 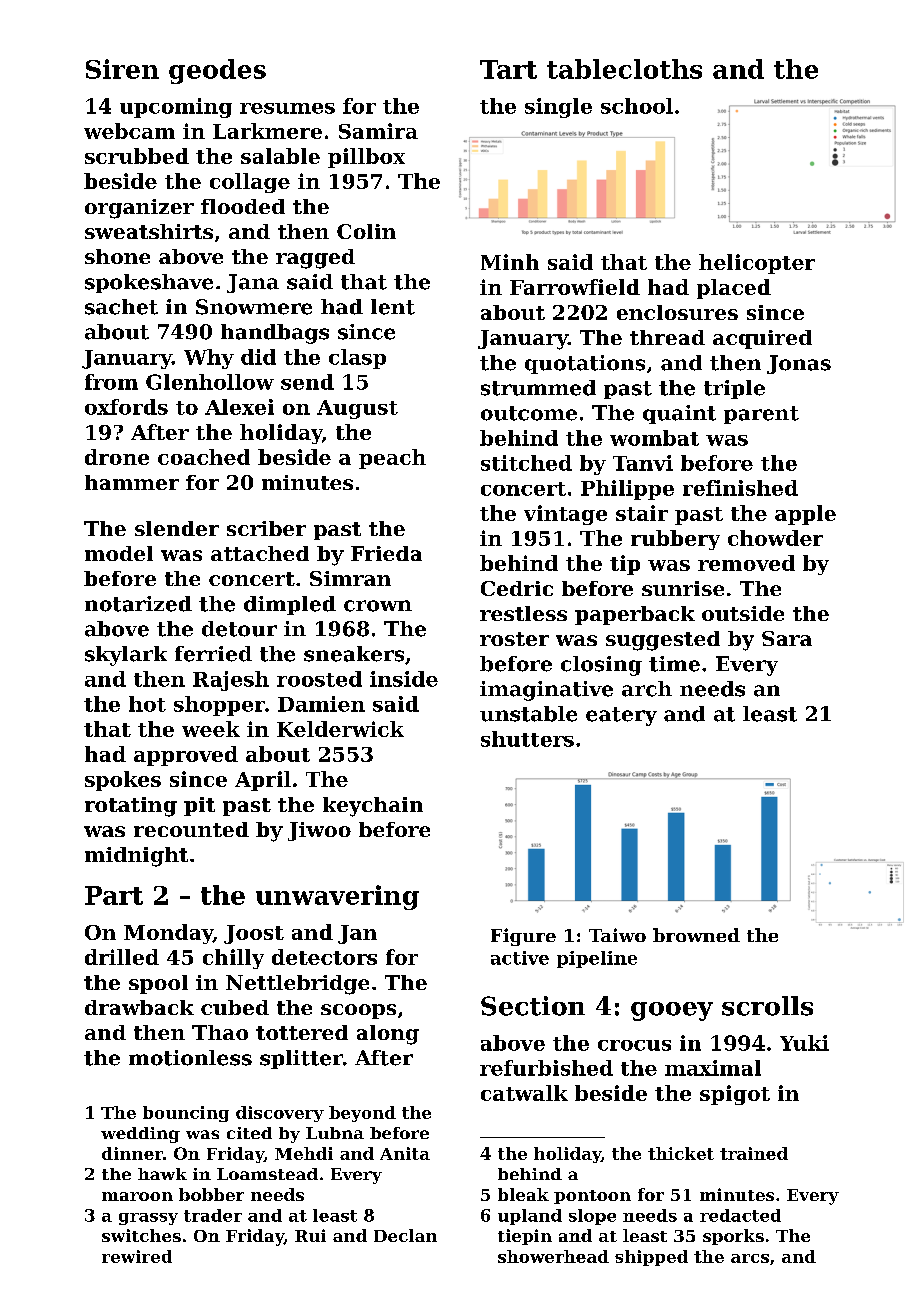 I want to click on tiepin, so click(x=525, y=1237).
